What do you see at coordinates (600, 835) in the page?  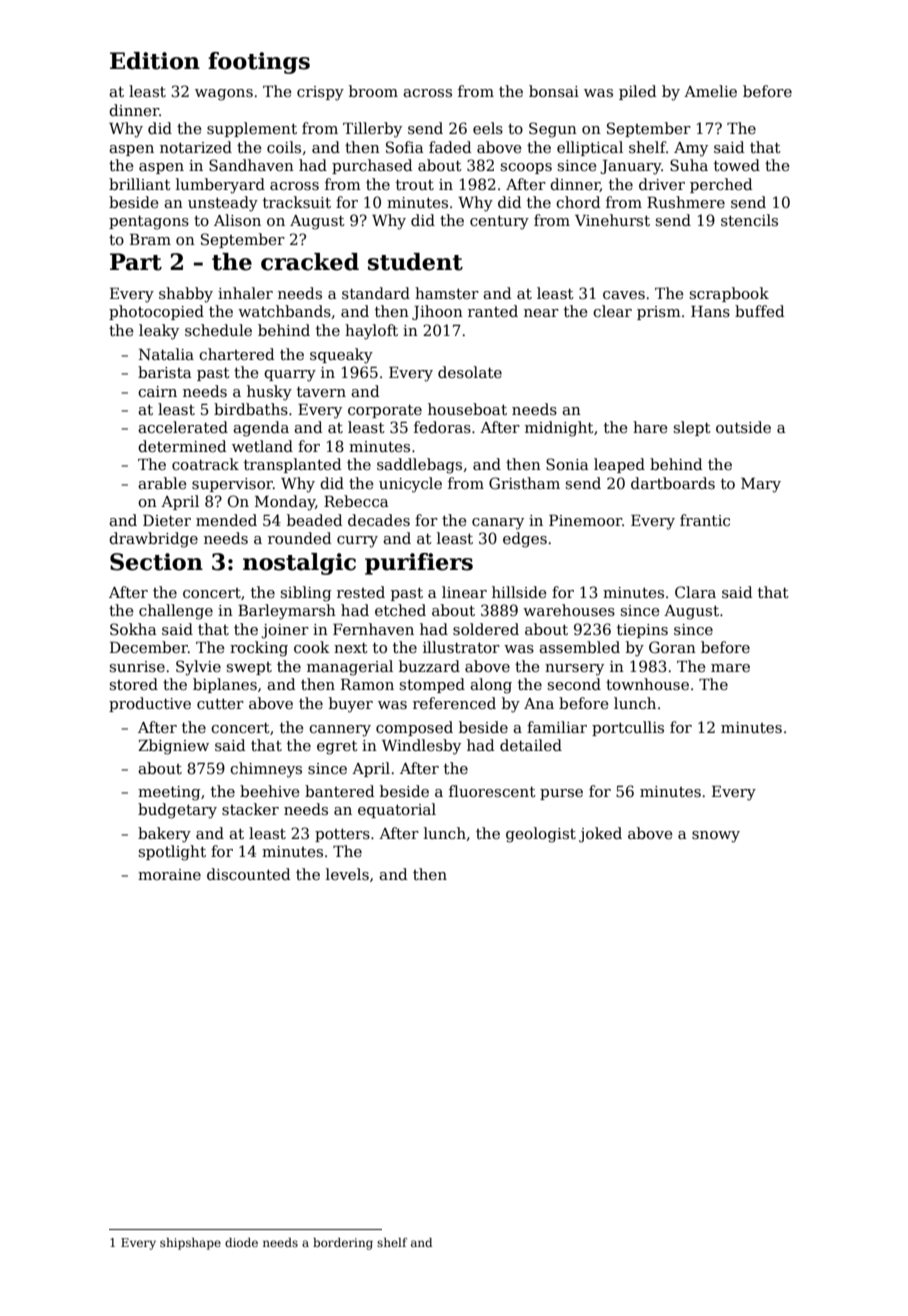 I see `joked` at bounding box center [600, 835].
